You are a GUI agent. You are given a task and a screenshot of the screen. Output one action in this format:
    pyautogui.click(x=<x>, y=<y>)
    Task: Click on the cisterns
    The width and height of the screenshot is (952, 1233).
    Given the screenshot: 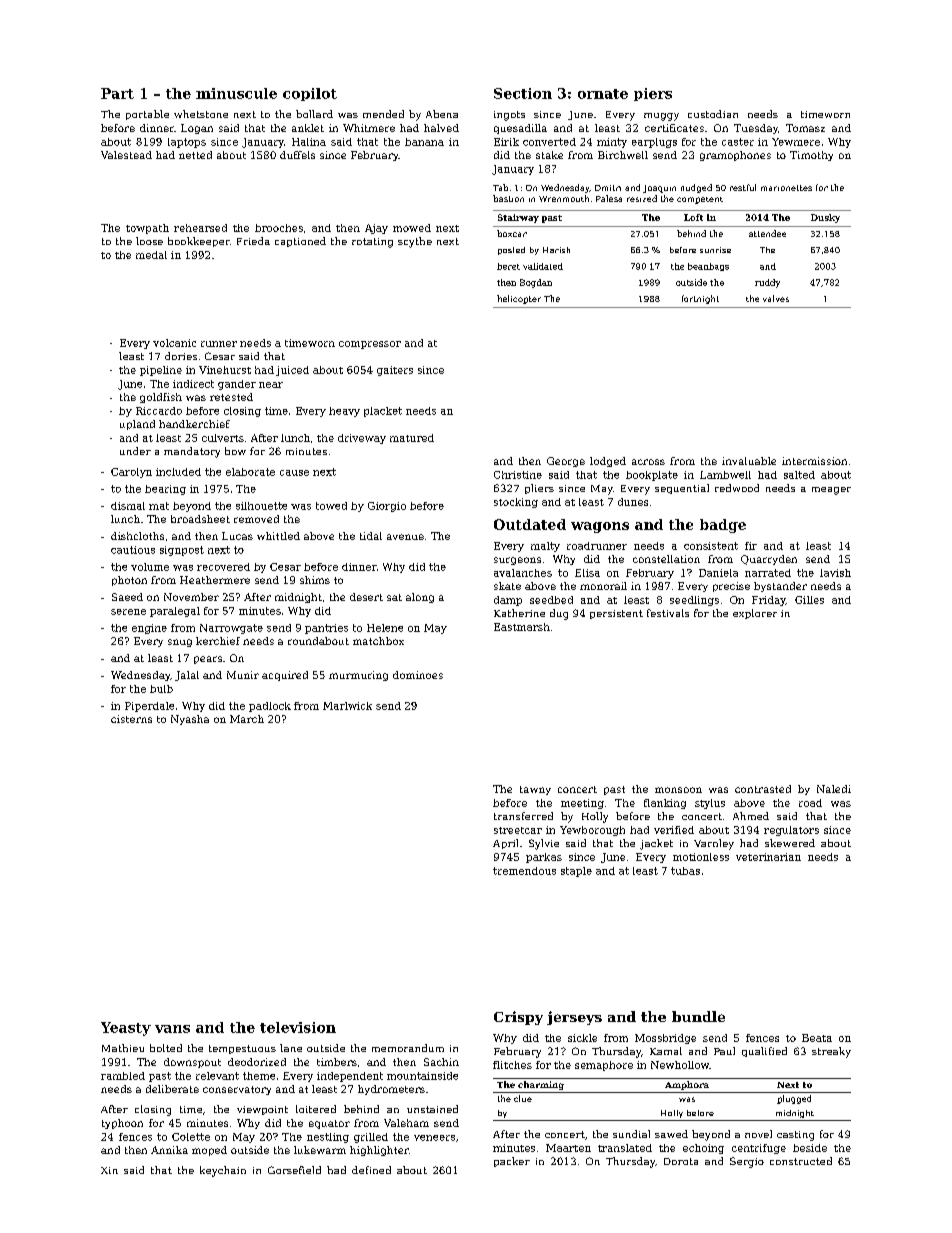 What is the action you would take?
    pyautogui.click(x=131, y=719)
